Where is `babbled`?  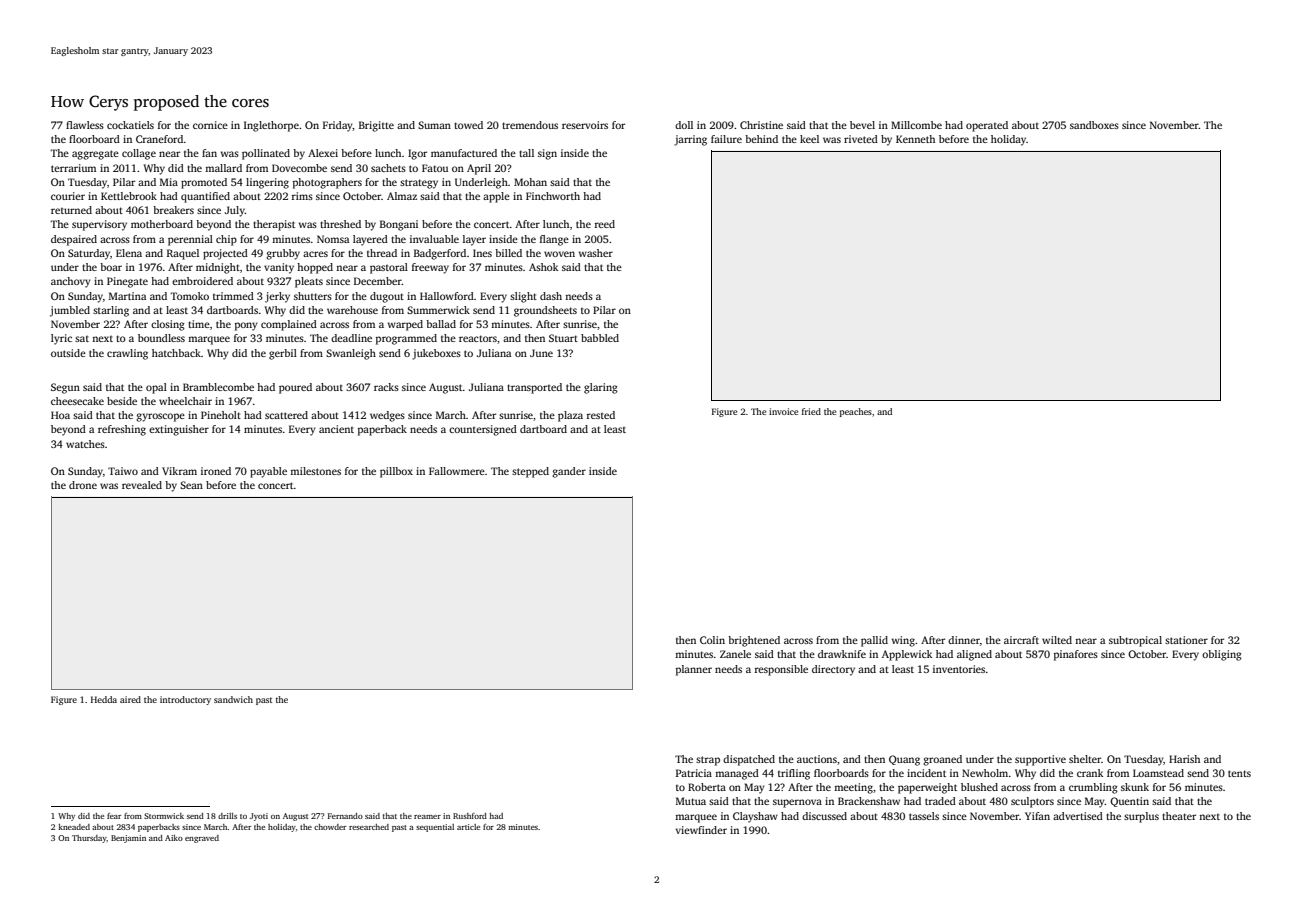 babbled is located at coordinates (600, 338).
